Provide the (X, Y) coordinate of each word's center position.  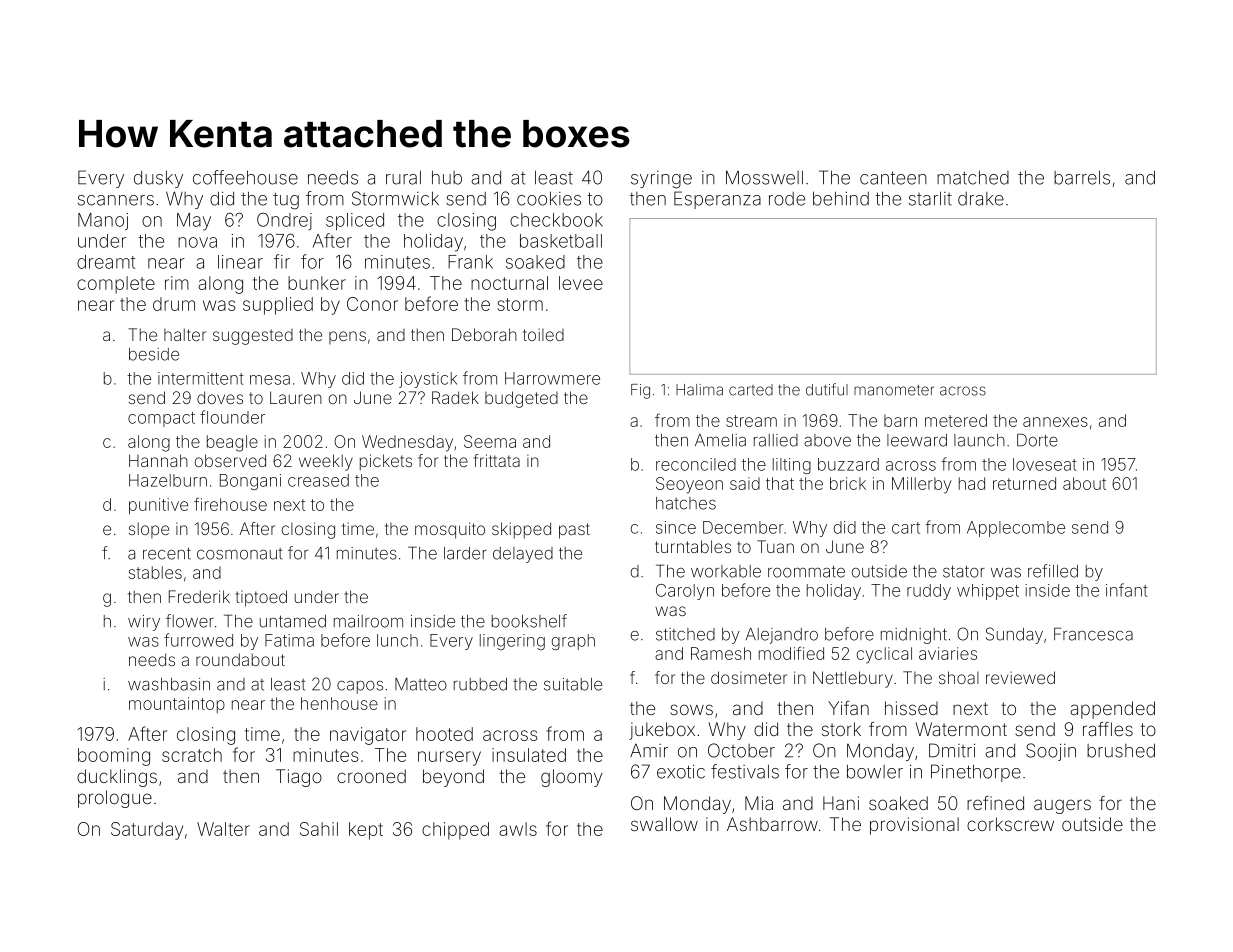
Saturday (147, 831)
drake (981, 199)
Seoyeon (689, 485)
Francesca (1093, 634)
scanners (116, 200)
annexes (1055, 422)
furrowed (198, 640)
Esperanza (717, 200)
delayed (523, 555)
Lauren (296, 397)
